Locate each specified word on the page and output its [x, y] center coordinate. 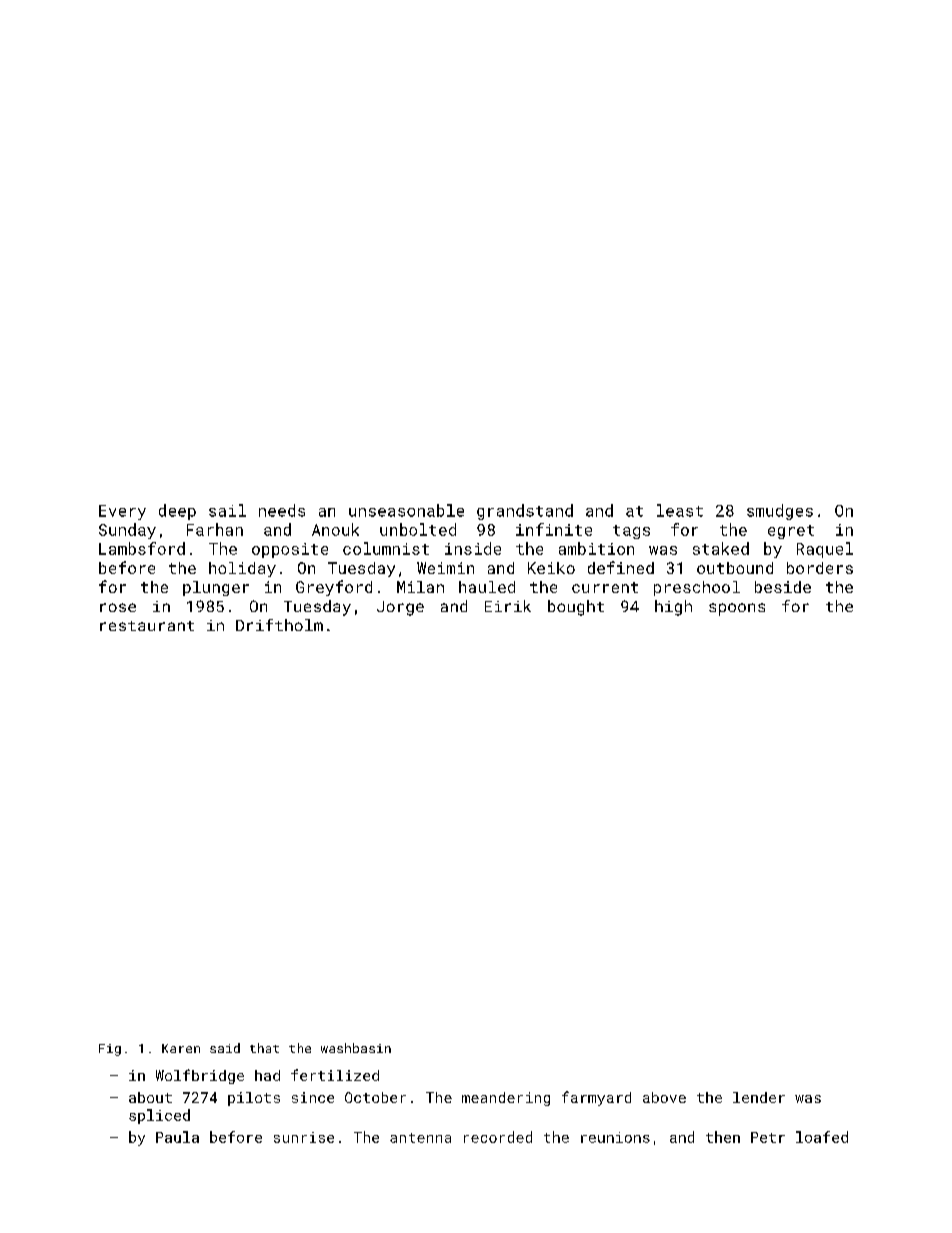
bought [576, 608]
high [673, 608]
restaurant [147, 626]
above [664, 1097]
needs [282, 510]
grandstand [525, 512]
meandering [506, 1099]
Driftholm [279, 625]
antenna [420, 1138]
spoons [737, 609]
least [680, 510]
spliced [159, 1116]
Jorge [400, 608]
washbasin [356, 1048]
